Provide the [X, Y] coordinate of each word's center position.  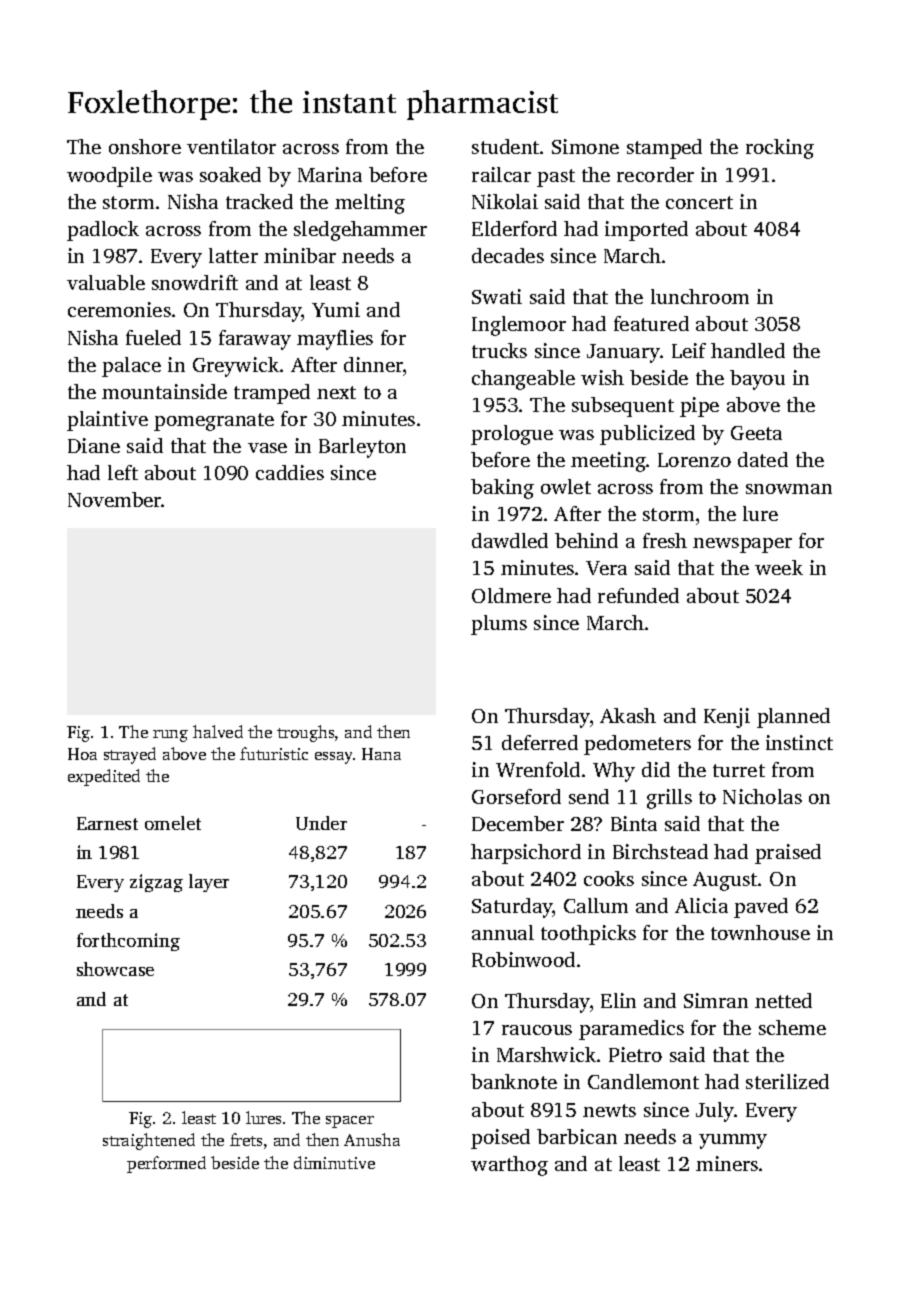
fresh [665, 540]
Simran [716, 1000]
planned [793, 718]
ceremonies [119, 309]
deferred [540, 742]
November [115, 499]
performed [166, 1164]
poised [500, 1139]
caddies [290, 472]
